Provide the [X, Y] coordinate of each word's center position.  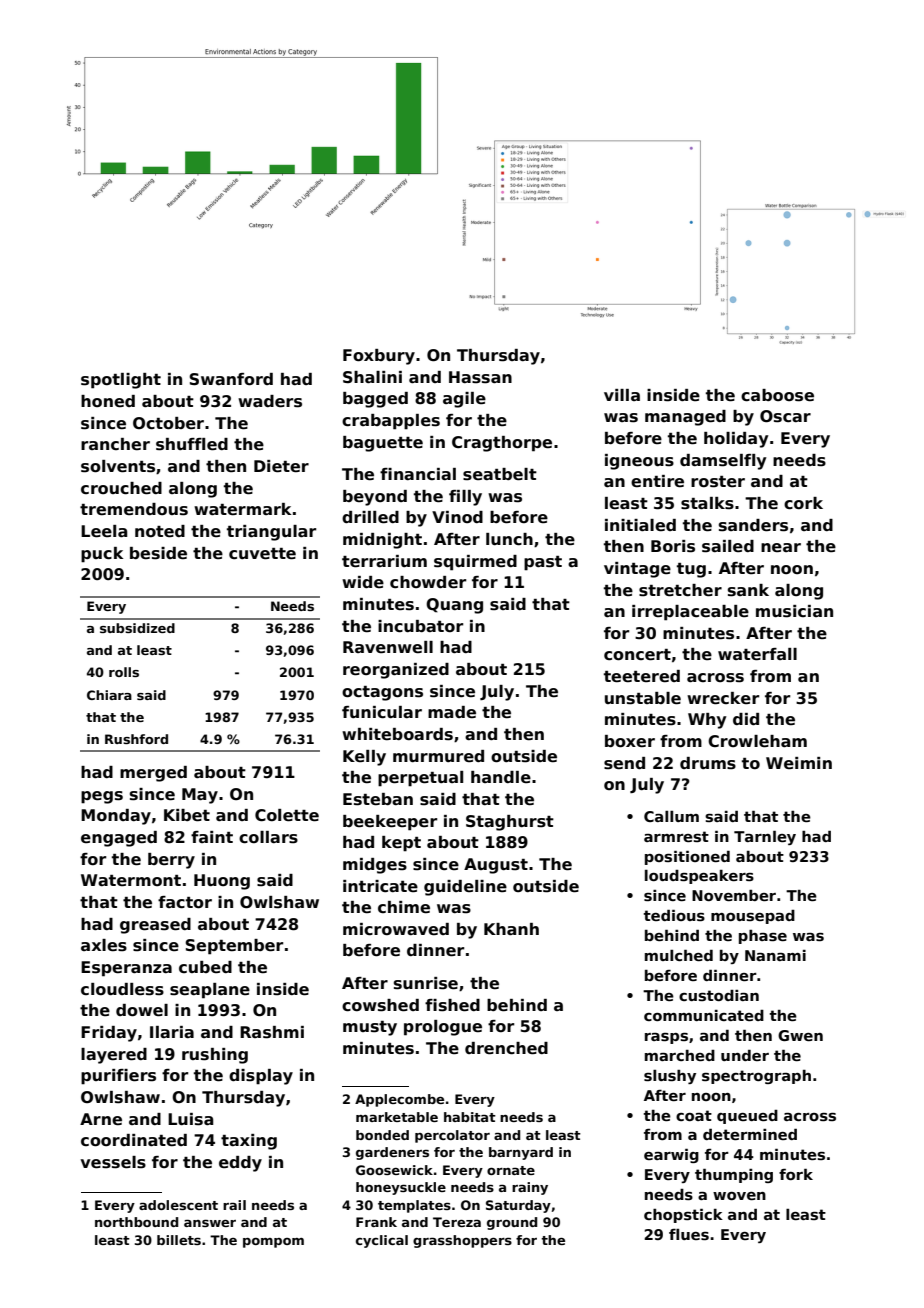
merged [153, 774]
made [452, 712]
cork [803, 503]
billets [179, 1240]
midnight [382, 541]
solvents [118, 466]
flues [689, 1234]
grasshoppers [462, 1241]
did [746, 719]
